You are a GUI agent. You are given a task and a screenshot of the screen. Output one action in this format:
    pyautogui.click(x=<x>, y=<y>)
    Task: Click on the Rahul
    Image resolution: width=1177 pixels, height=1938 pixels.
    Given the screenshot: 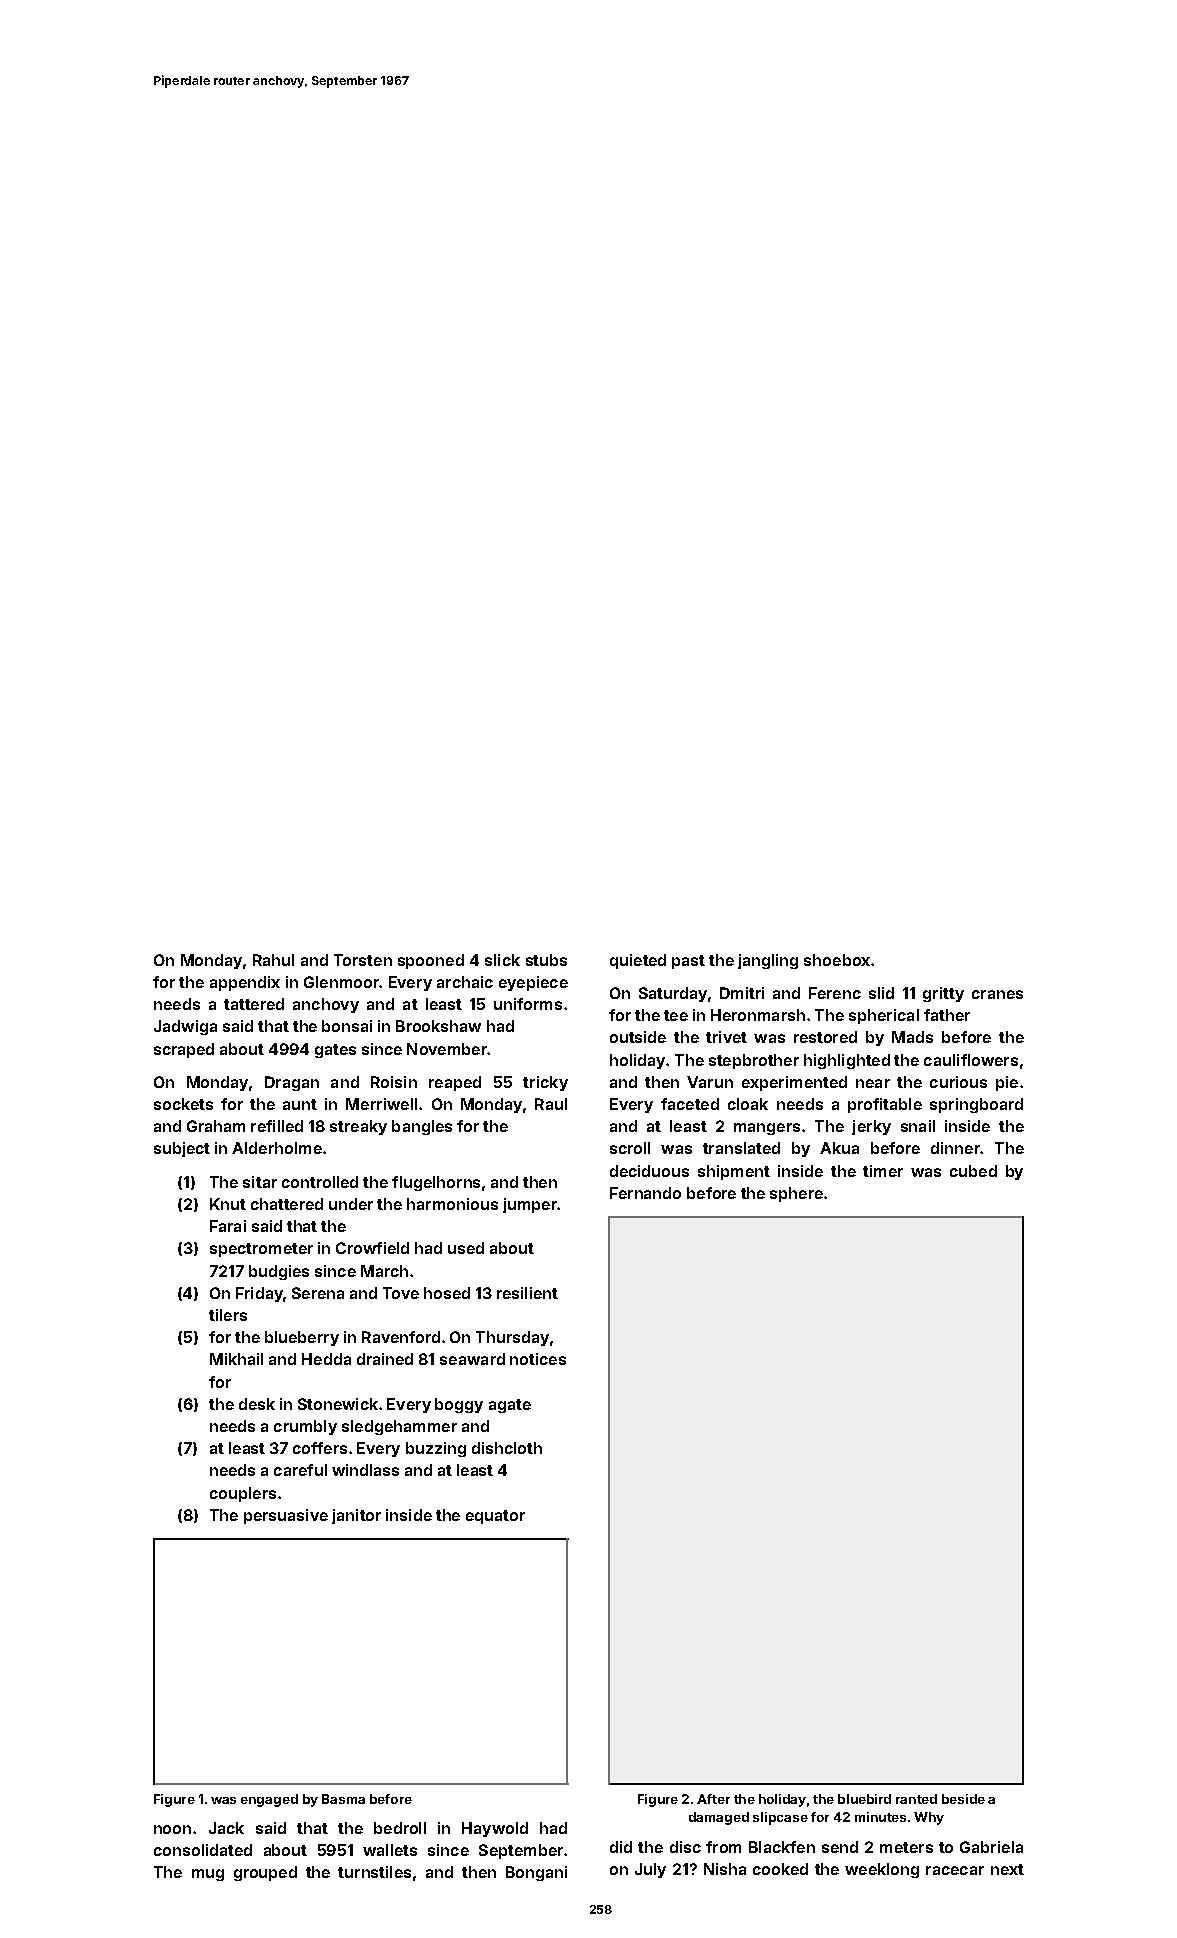 What is the action you would take?
    pyautogui.click(x=273, y=960)
